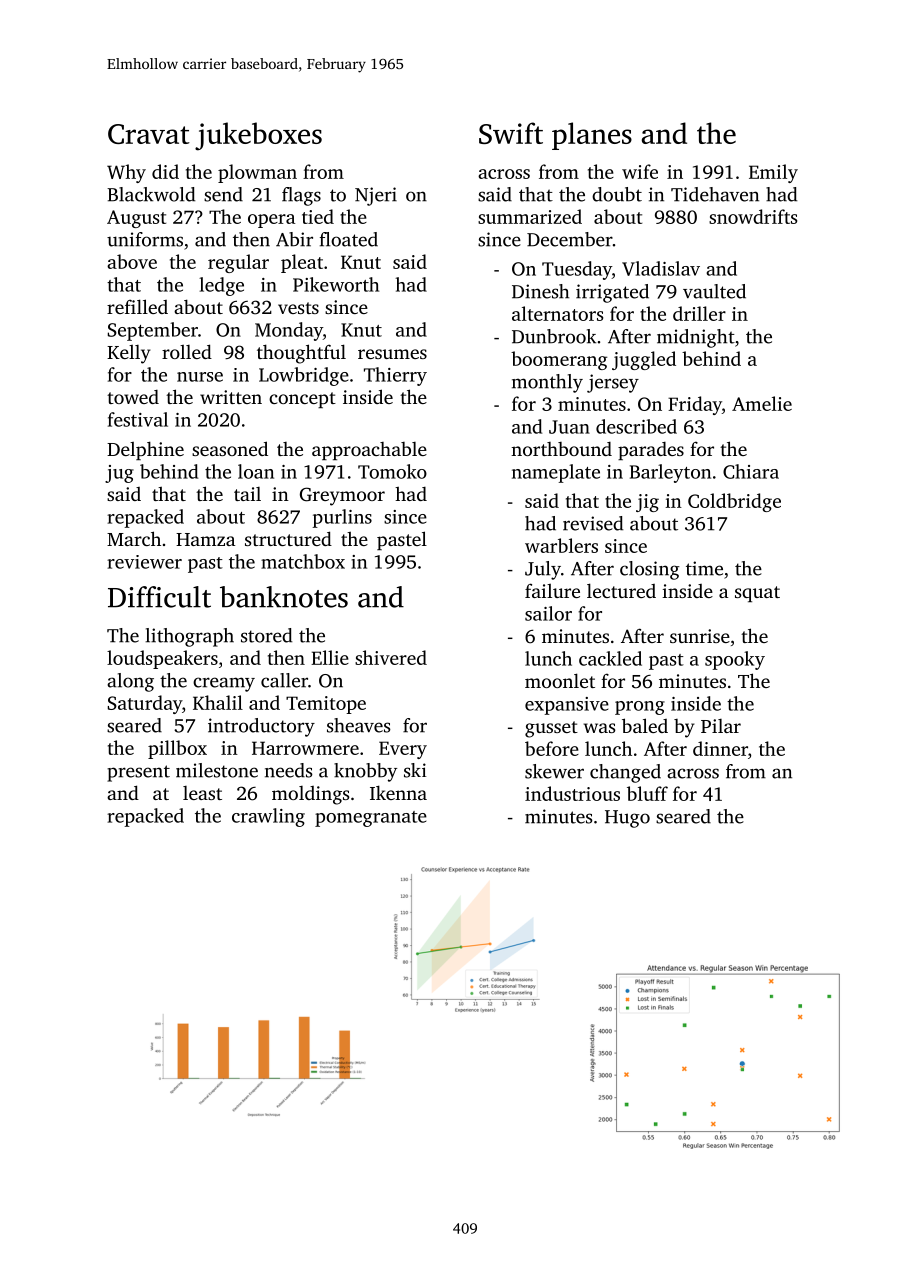 This screenshot has width=905, height=1285. What do you see at coordinates (298, 308) in the screenshot?
I see `vests` at bounding box center [298, 308].
